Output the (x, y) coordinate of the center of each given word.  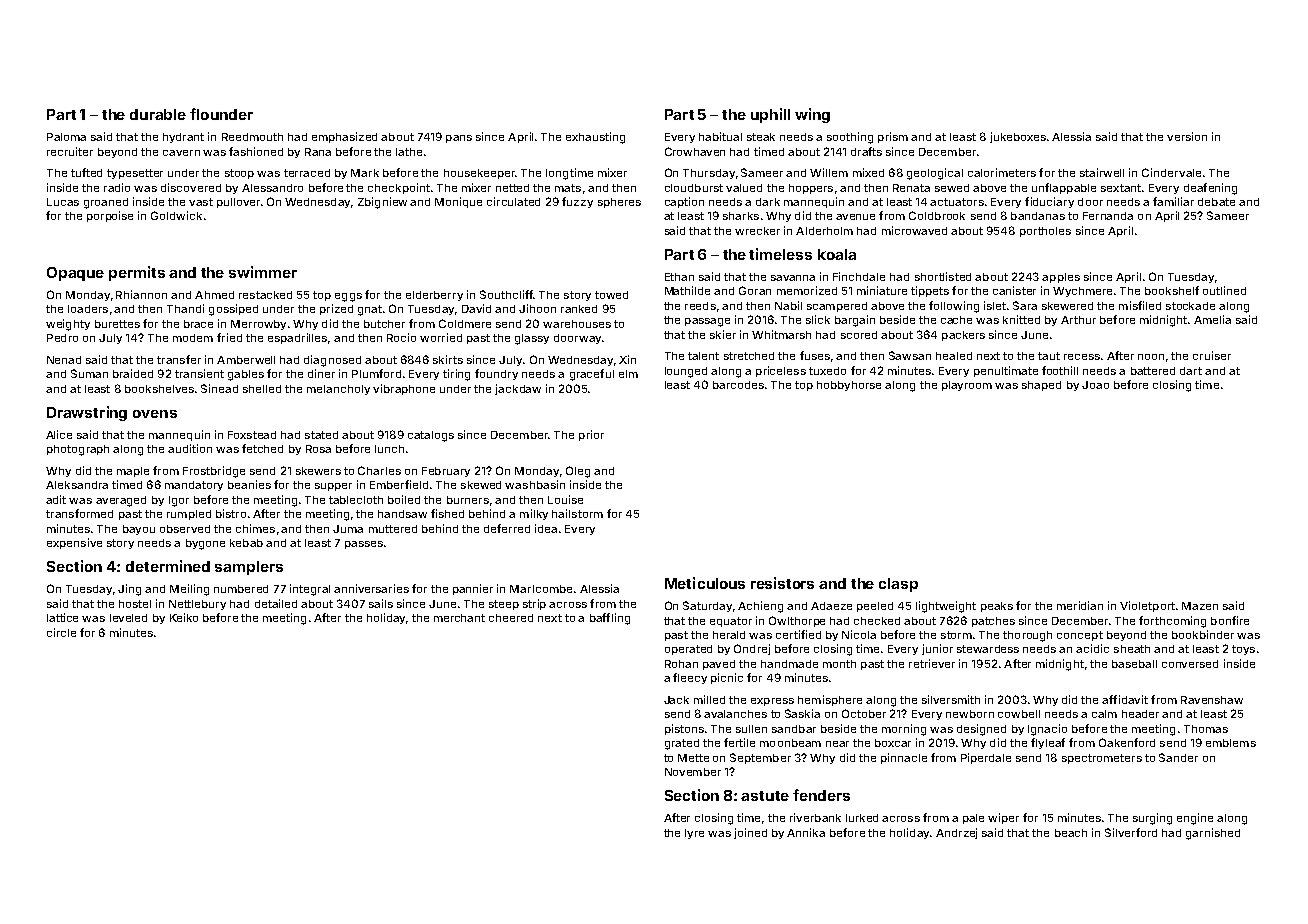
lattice (62, 617)
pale (973, 819)
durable (158, 114)
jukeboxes (1018, 137)
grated (682, 744)
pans (459, 139)
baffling (610, 619)
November (693, 772)
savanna (793, 278)
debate (1216, 202)
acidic (1092, 648)
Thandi (185, 308)
